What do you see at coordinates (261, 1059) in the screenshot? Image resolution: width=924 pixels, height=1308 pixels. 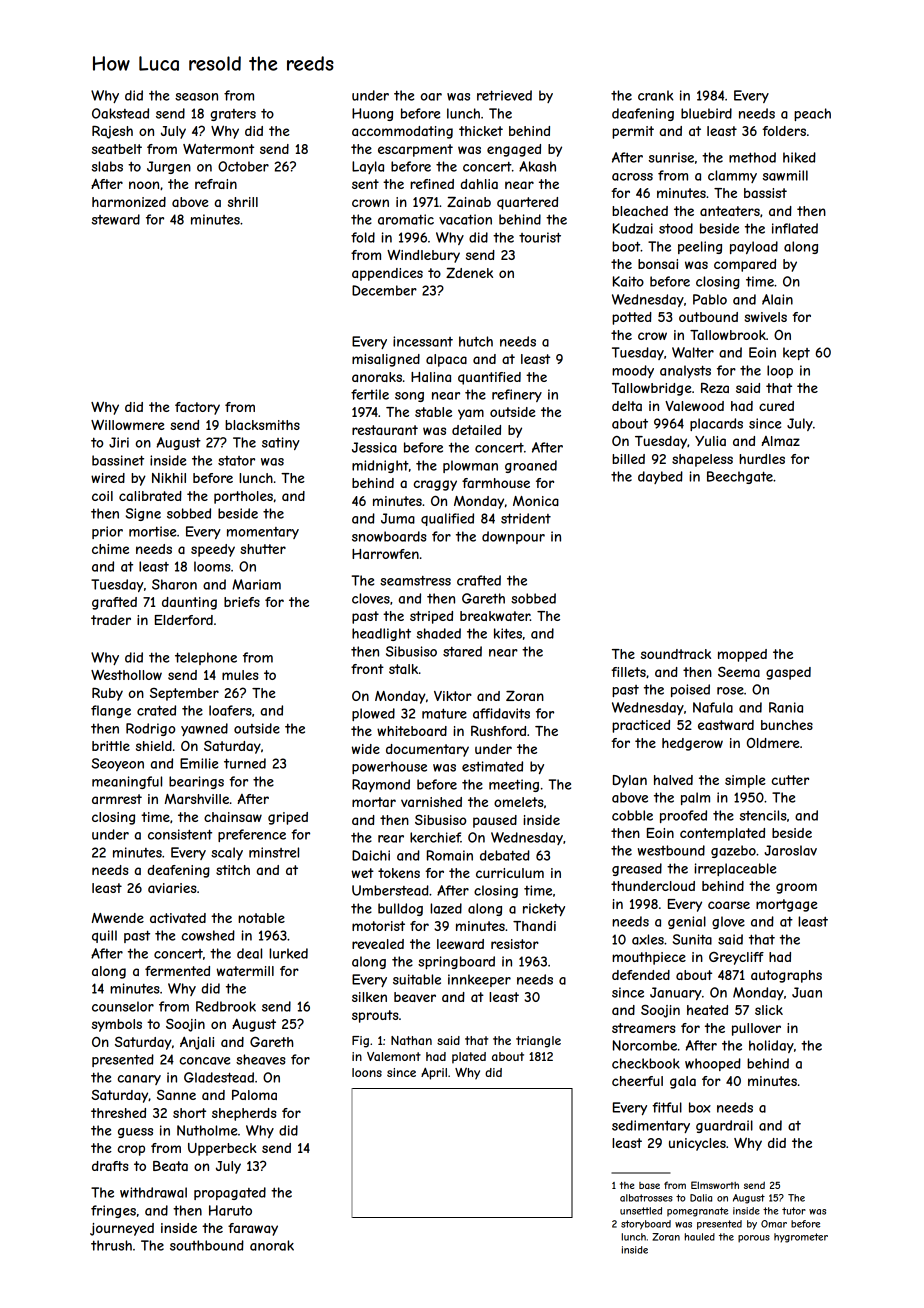 I see `sheaves` at bounding box center [261, 1059].
